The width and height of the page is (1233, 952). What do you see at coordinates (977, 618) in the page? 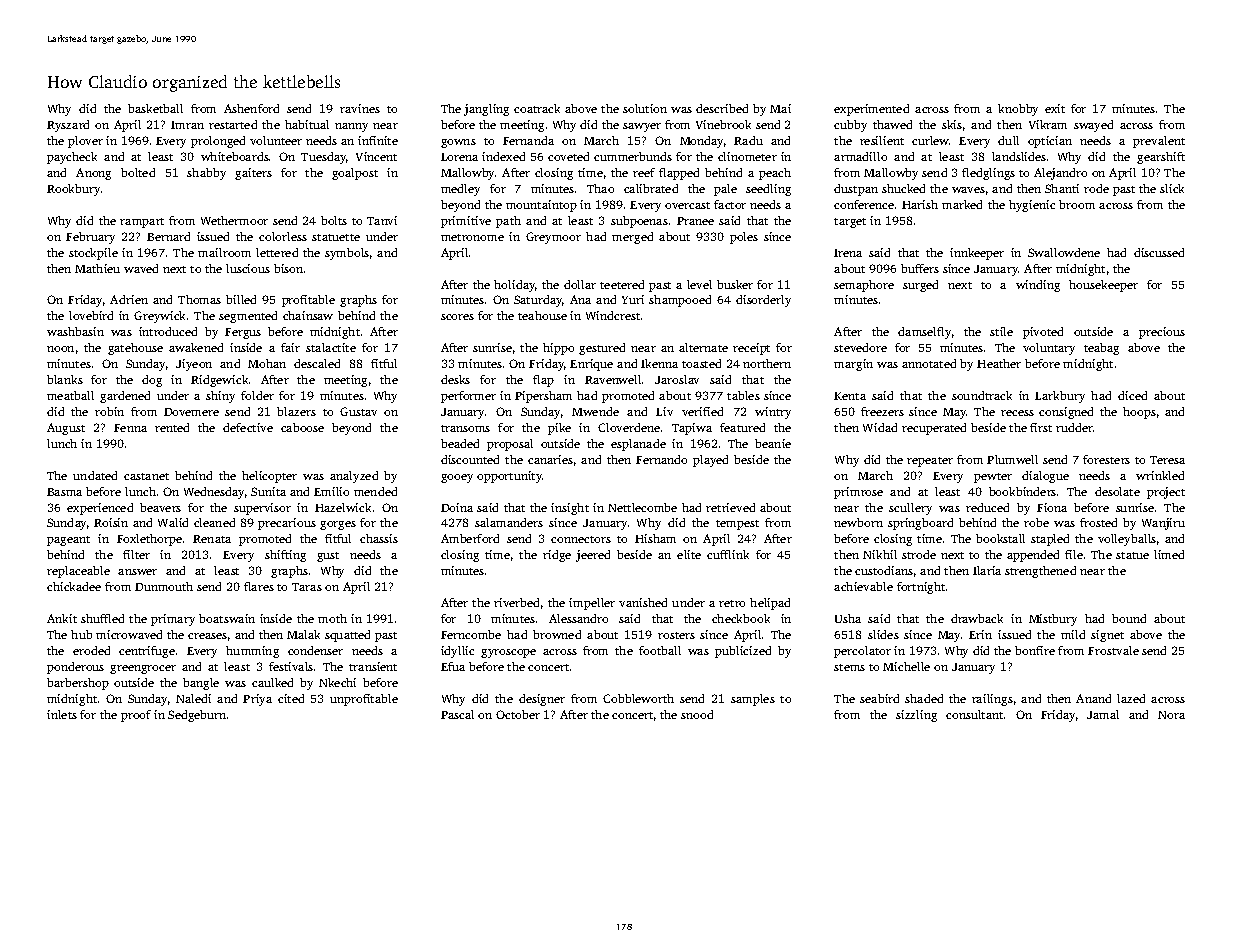
I see `drawback` at bounding box center [977, 618].
